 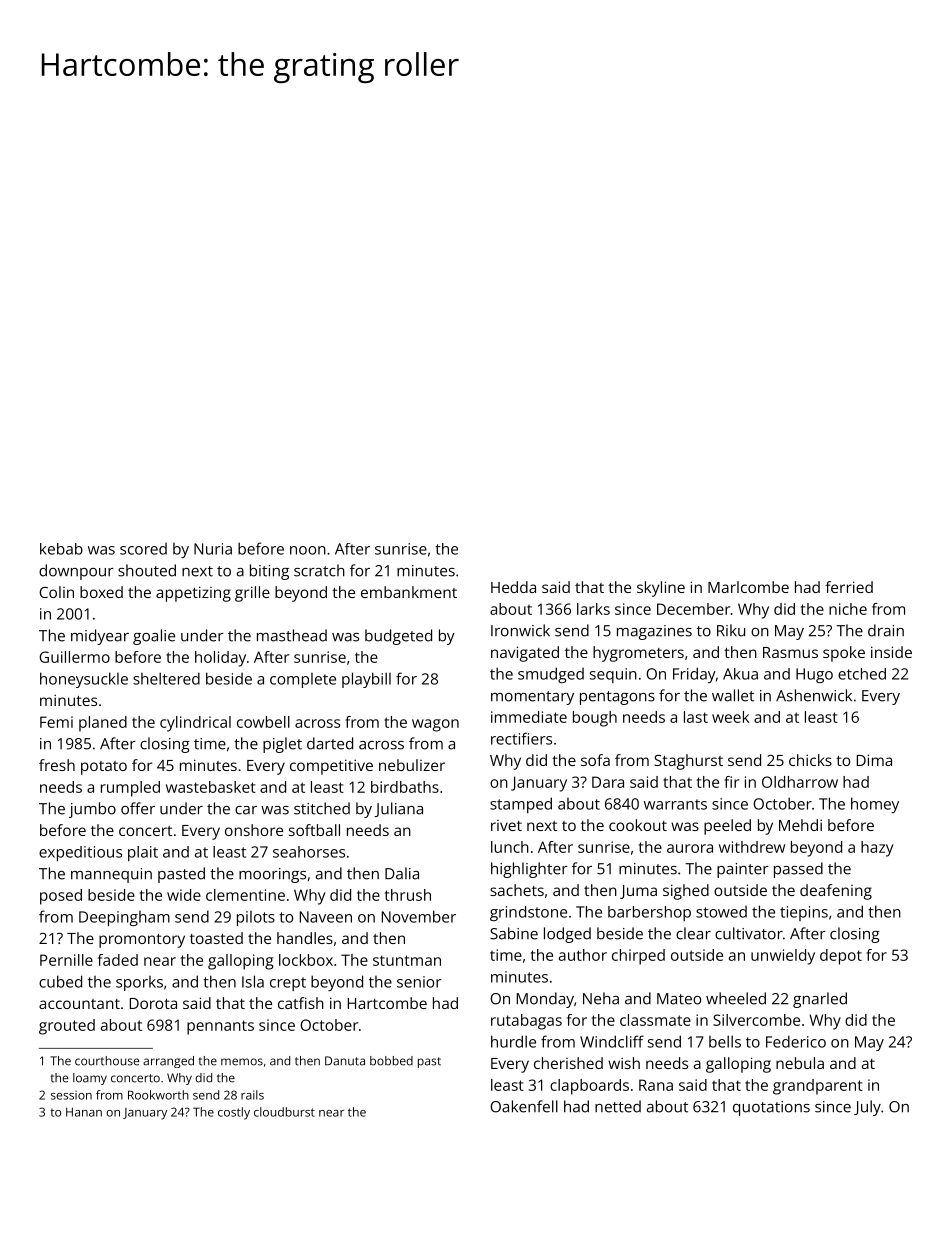 I want to click on Pernille, so click(x=66, y=960).
